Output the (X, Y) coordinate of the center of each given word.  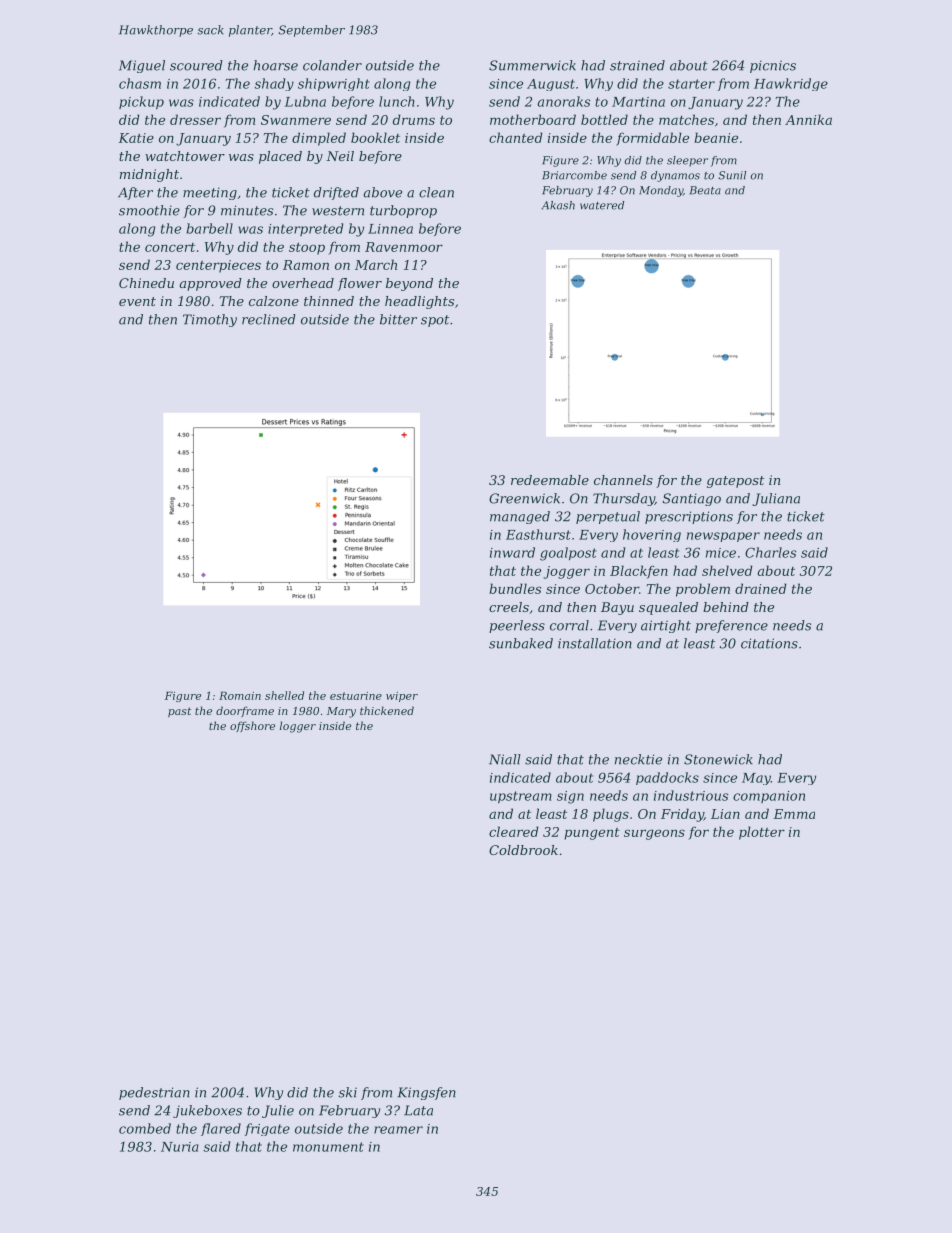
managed (520, 517)
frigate (267, 1129)
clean (436, 192)
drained (761, 588)
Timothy (210, 320)
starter (691, 84)
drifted (336, 193)
